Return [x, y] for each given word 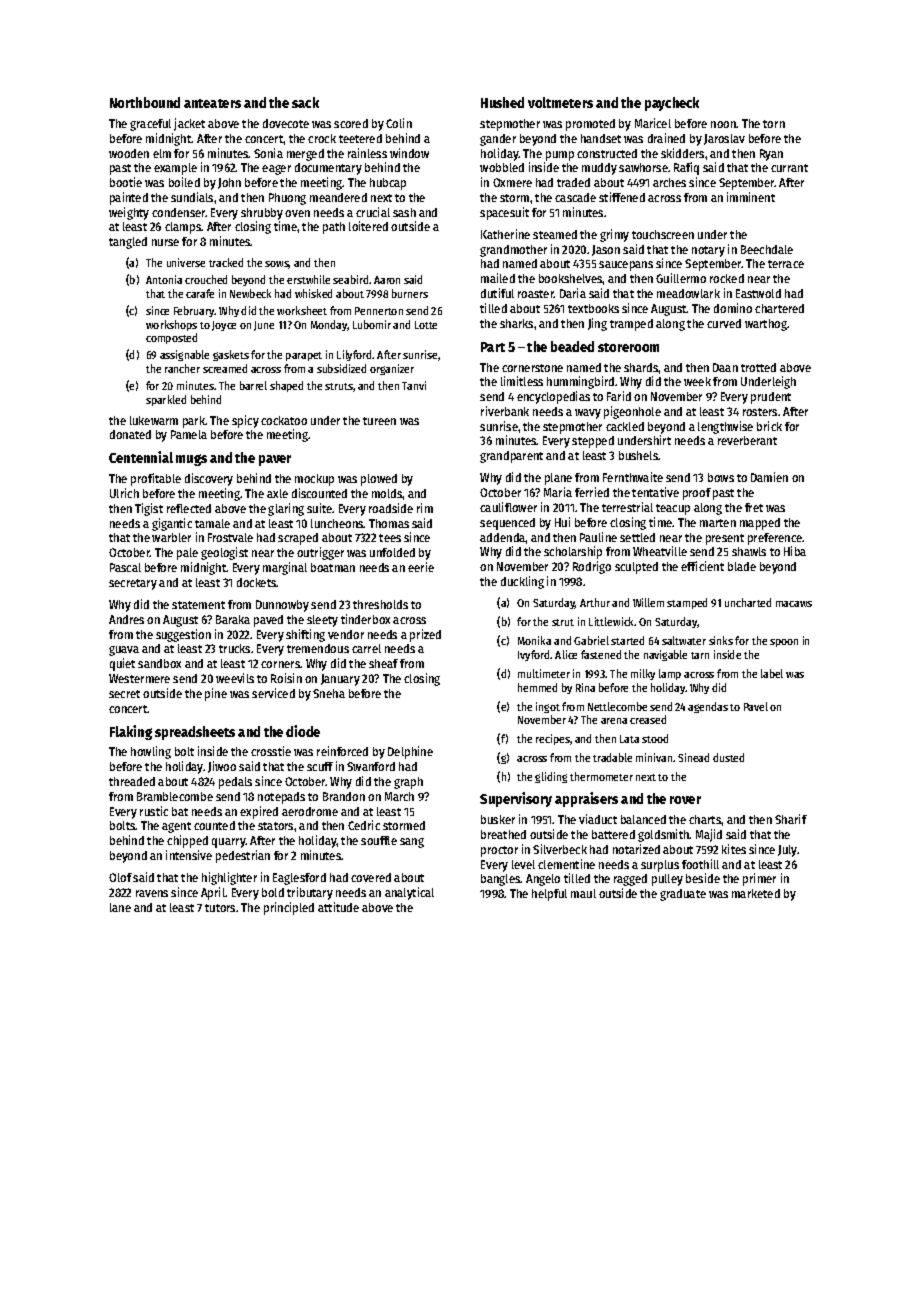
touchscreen [663, 234]
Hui [562, 522]
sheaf [383, 663]
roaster [536, 294]
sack [305, 102]
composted [171, 338]
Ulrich [124, 493]
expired [259, 812]
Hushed [502, 102]
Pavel [756, 706]
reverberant [747, 440]
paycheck [672, 104]
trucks [234, 648]
